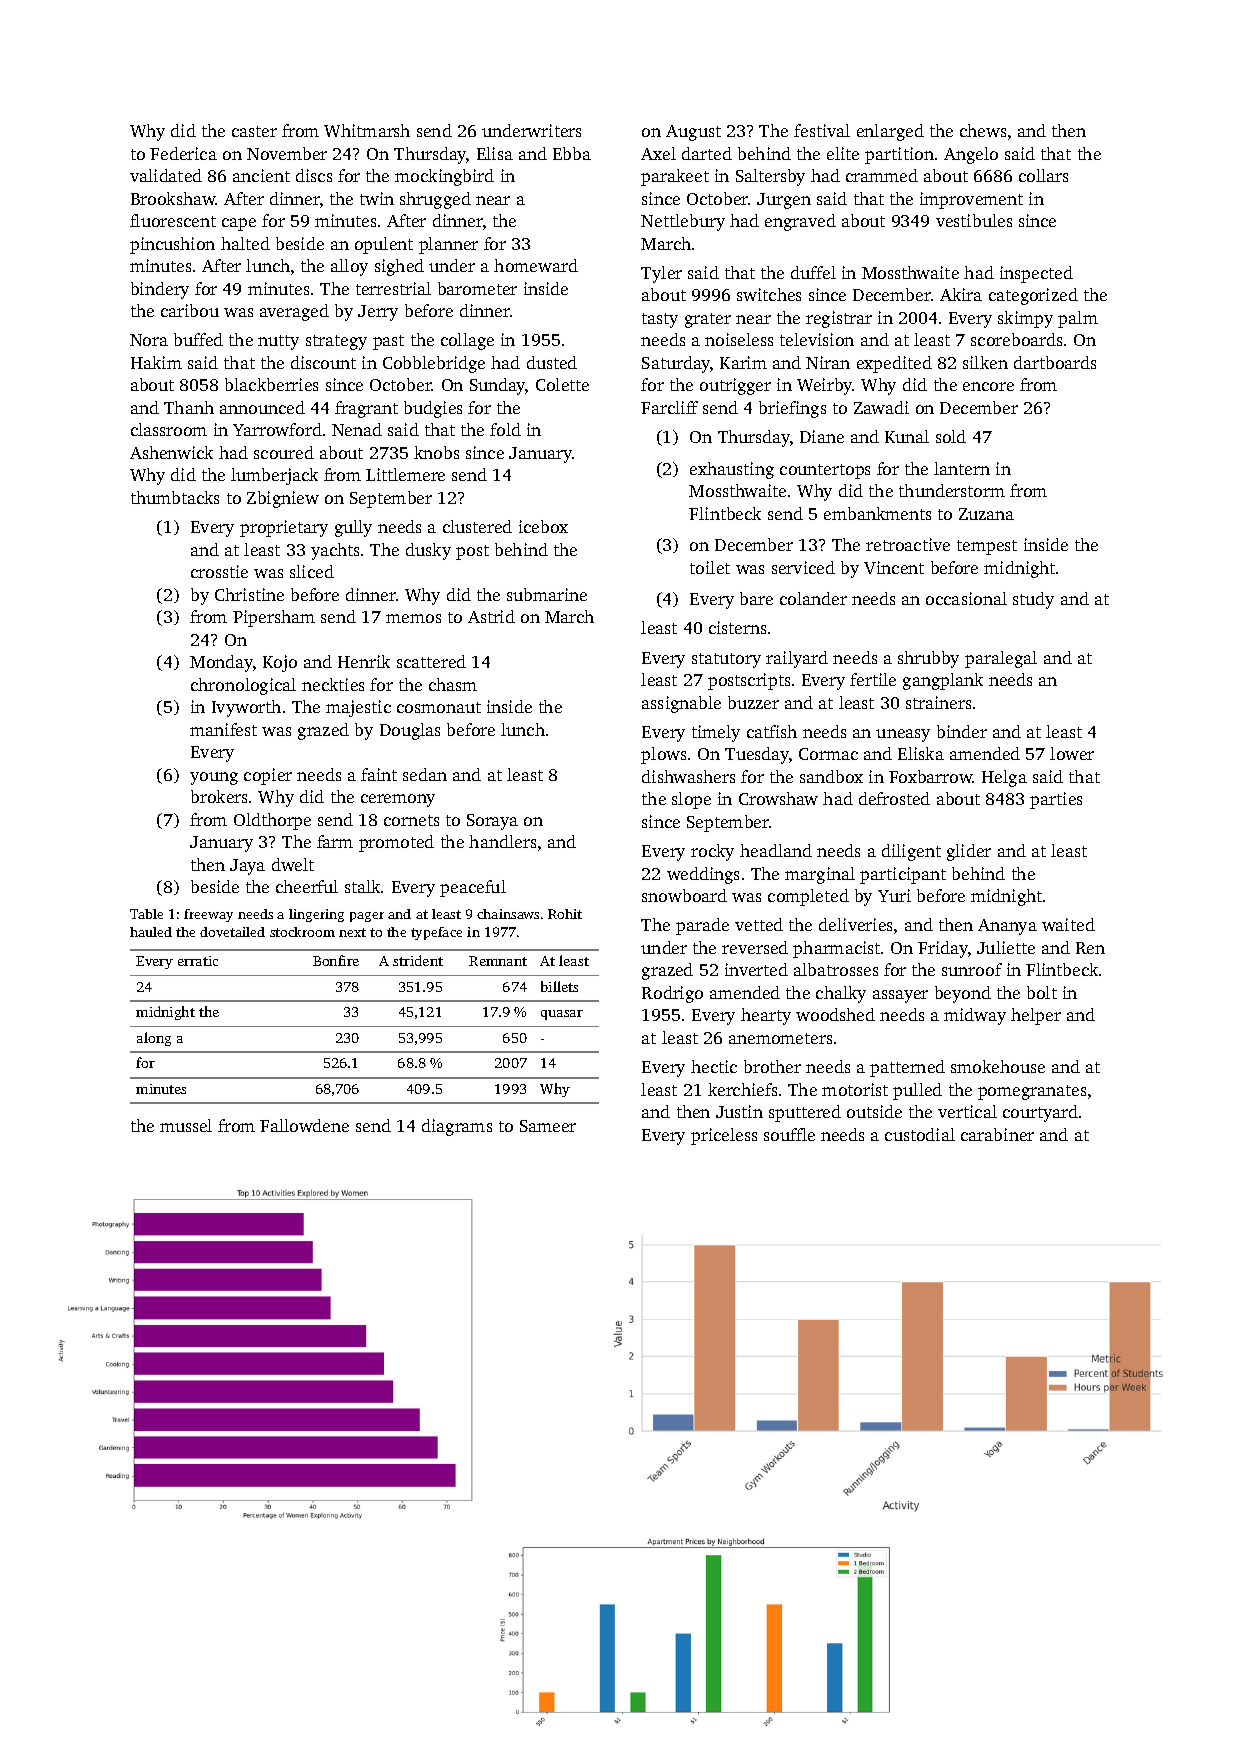 The width and height of the image is (1241, 1755). I want to click on rocky, so click(712, 852).
